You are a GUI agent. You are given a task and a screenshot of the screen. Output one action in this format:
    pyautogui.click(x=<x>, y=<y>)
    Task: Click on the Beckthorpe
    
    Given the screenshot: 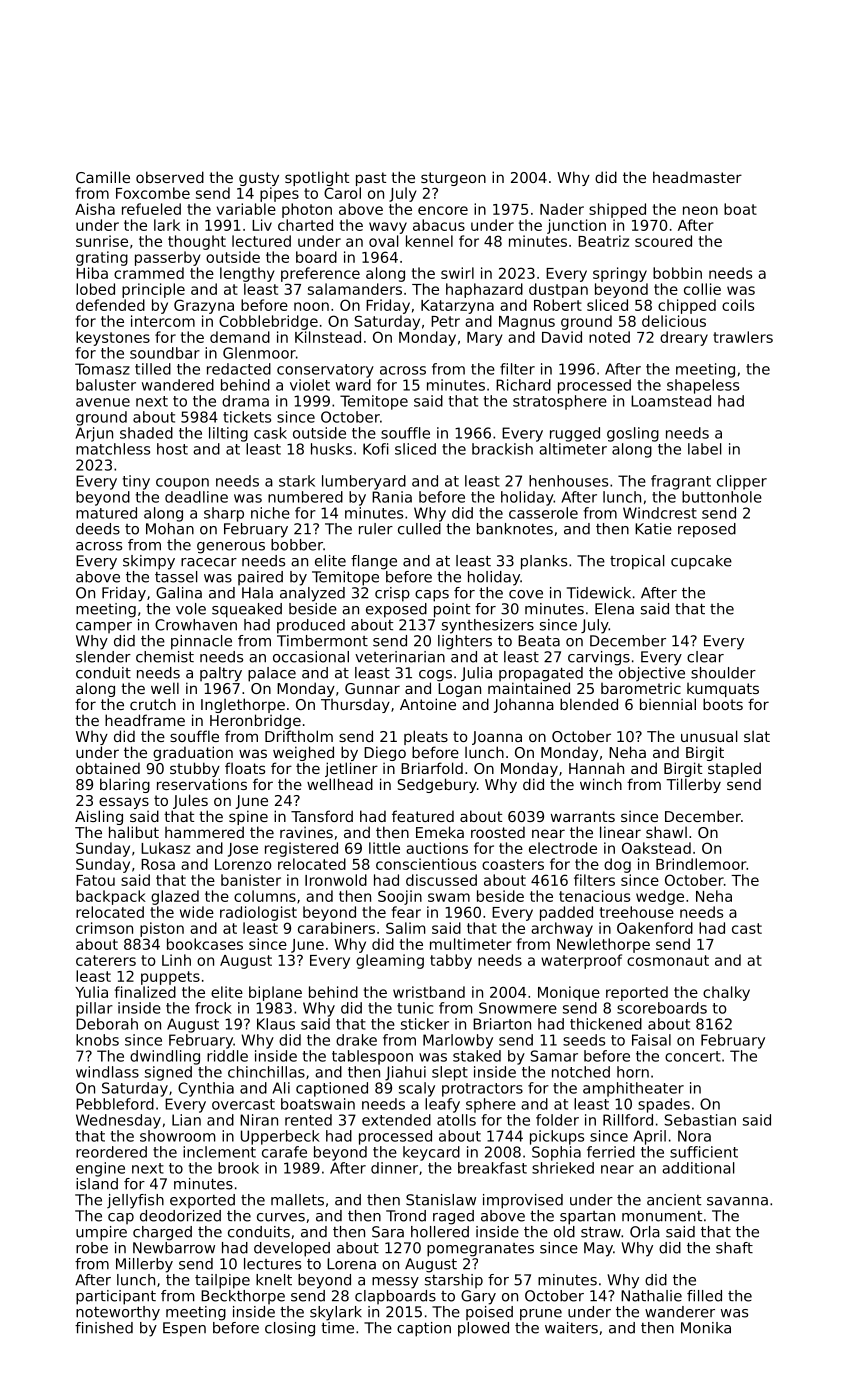 What is the action you would take?
    pyautogui.click(x=243, y=1297)
